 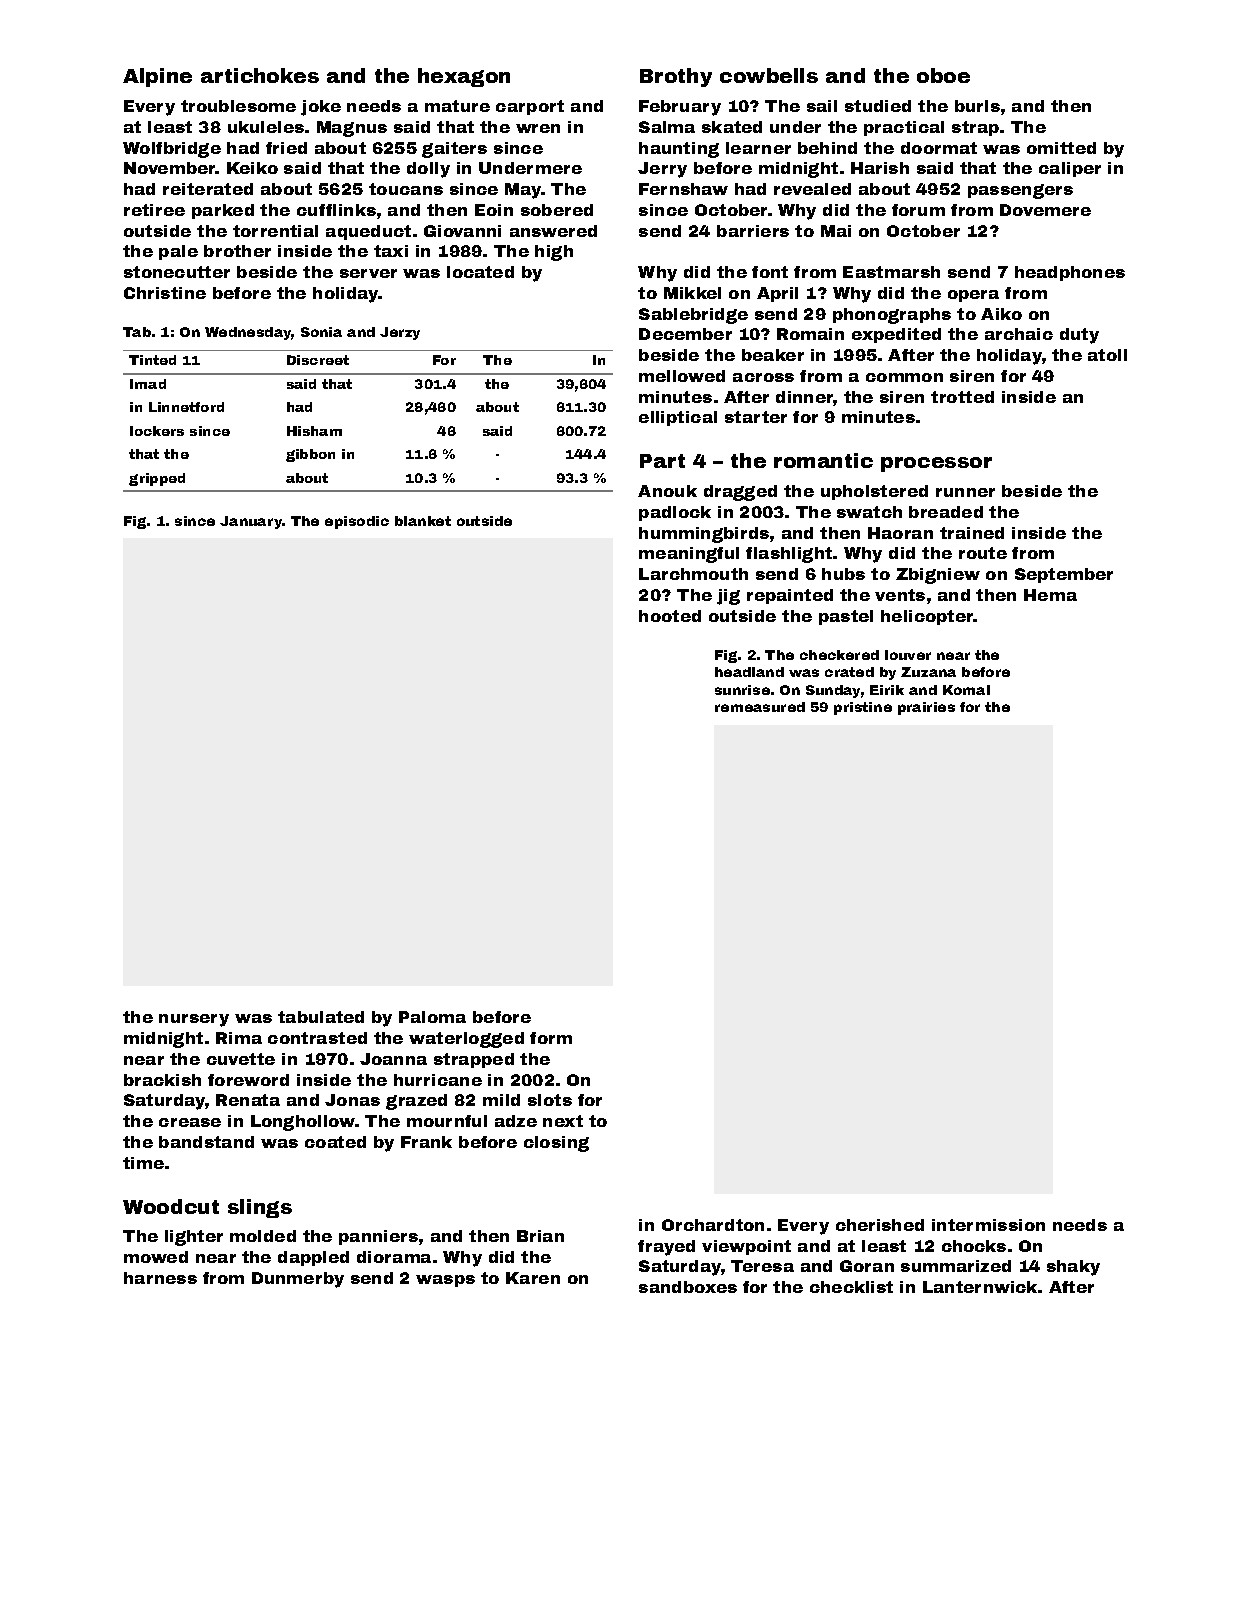 I want to click on Wednesday, so click(x=248, y=333).
